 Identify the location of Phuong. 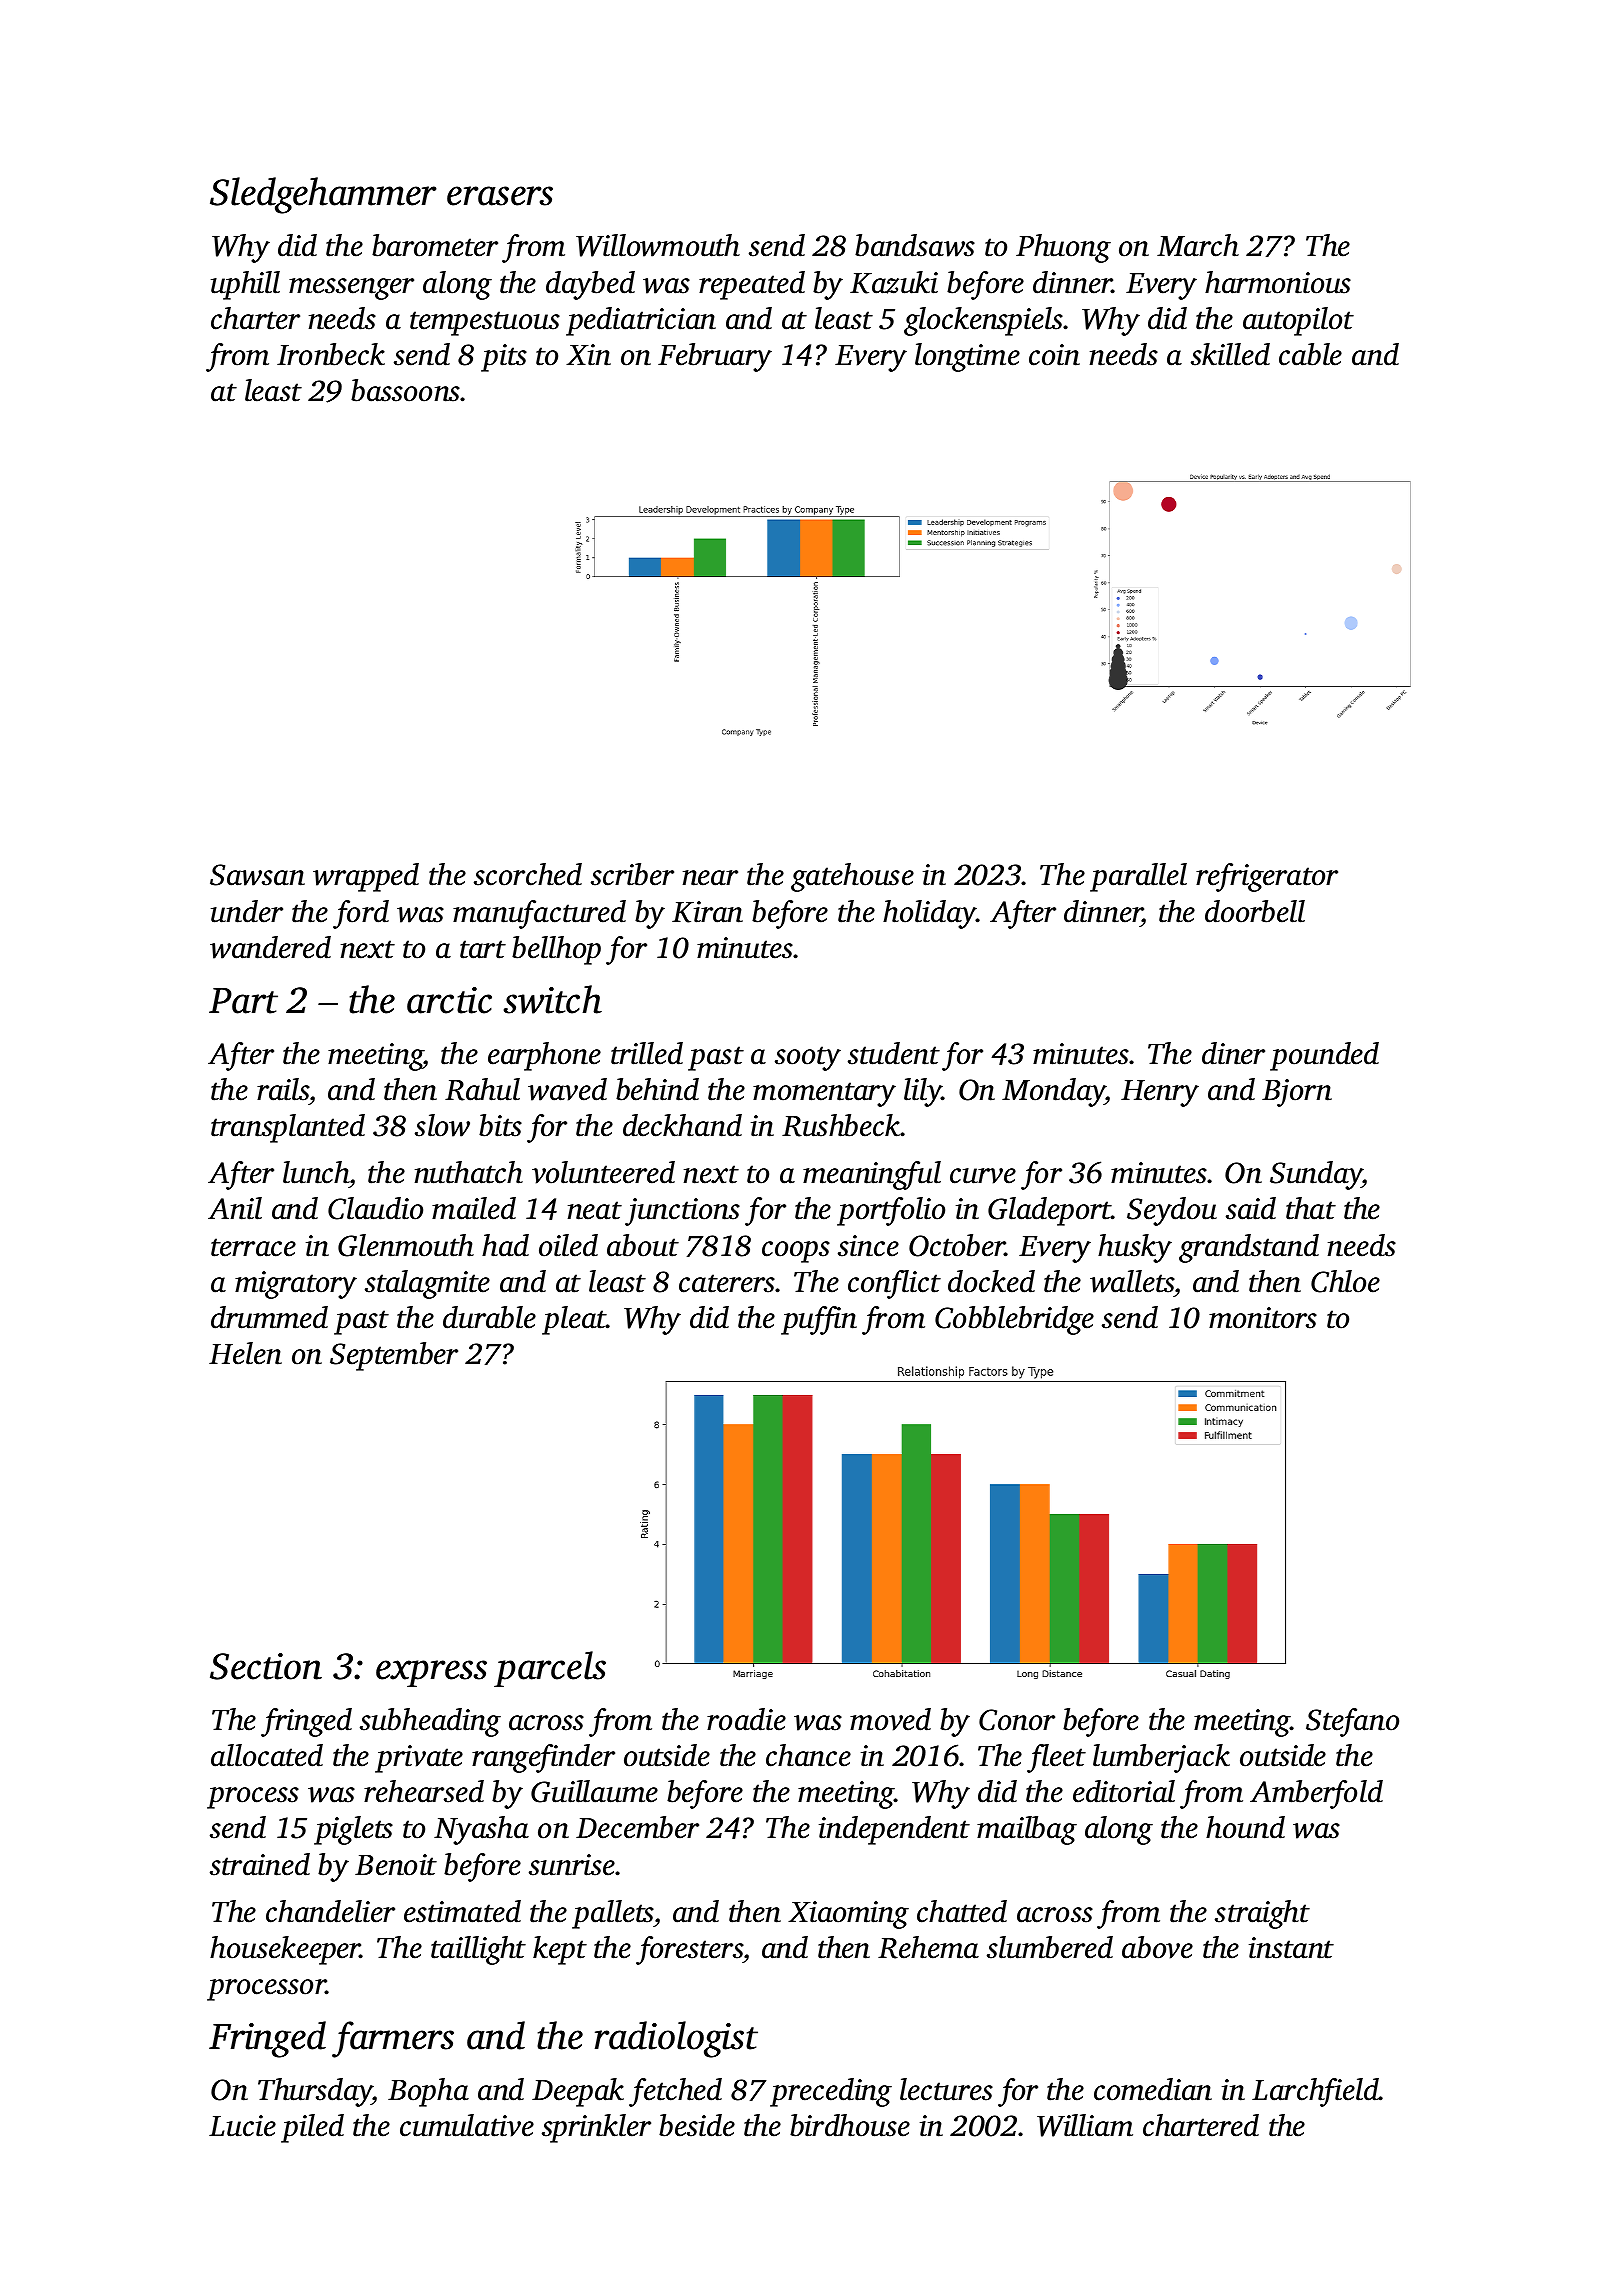
(1063, 248).
